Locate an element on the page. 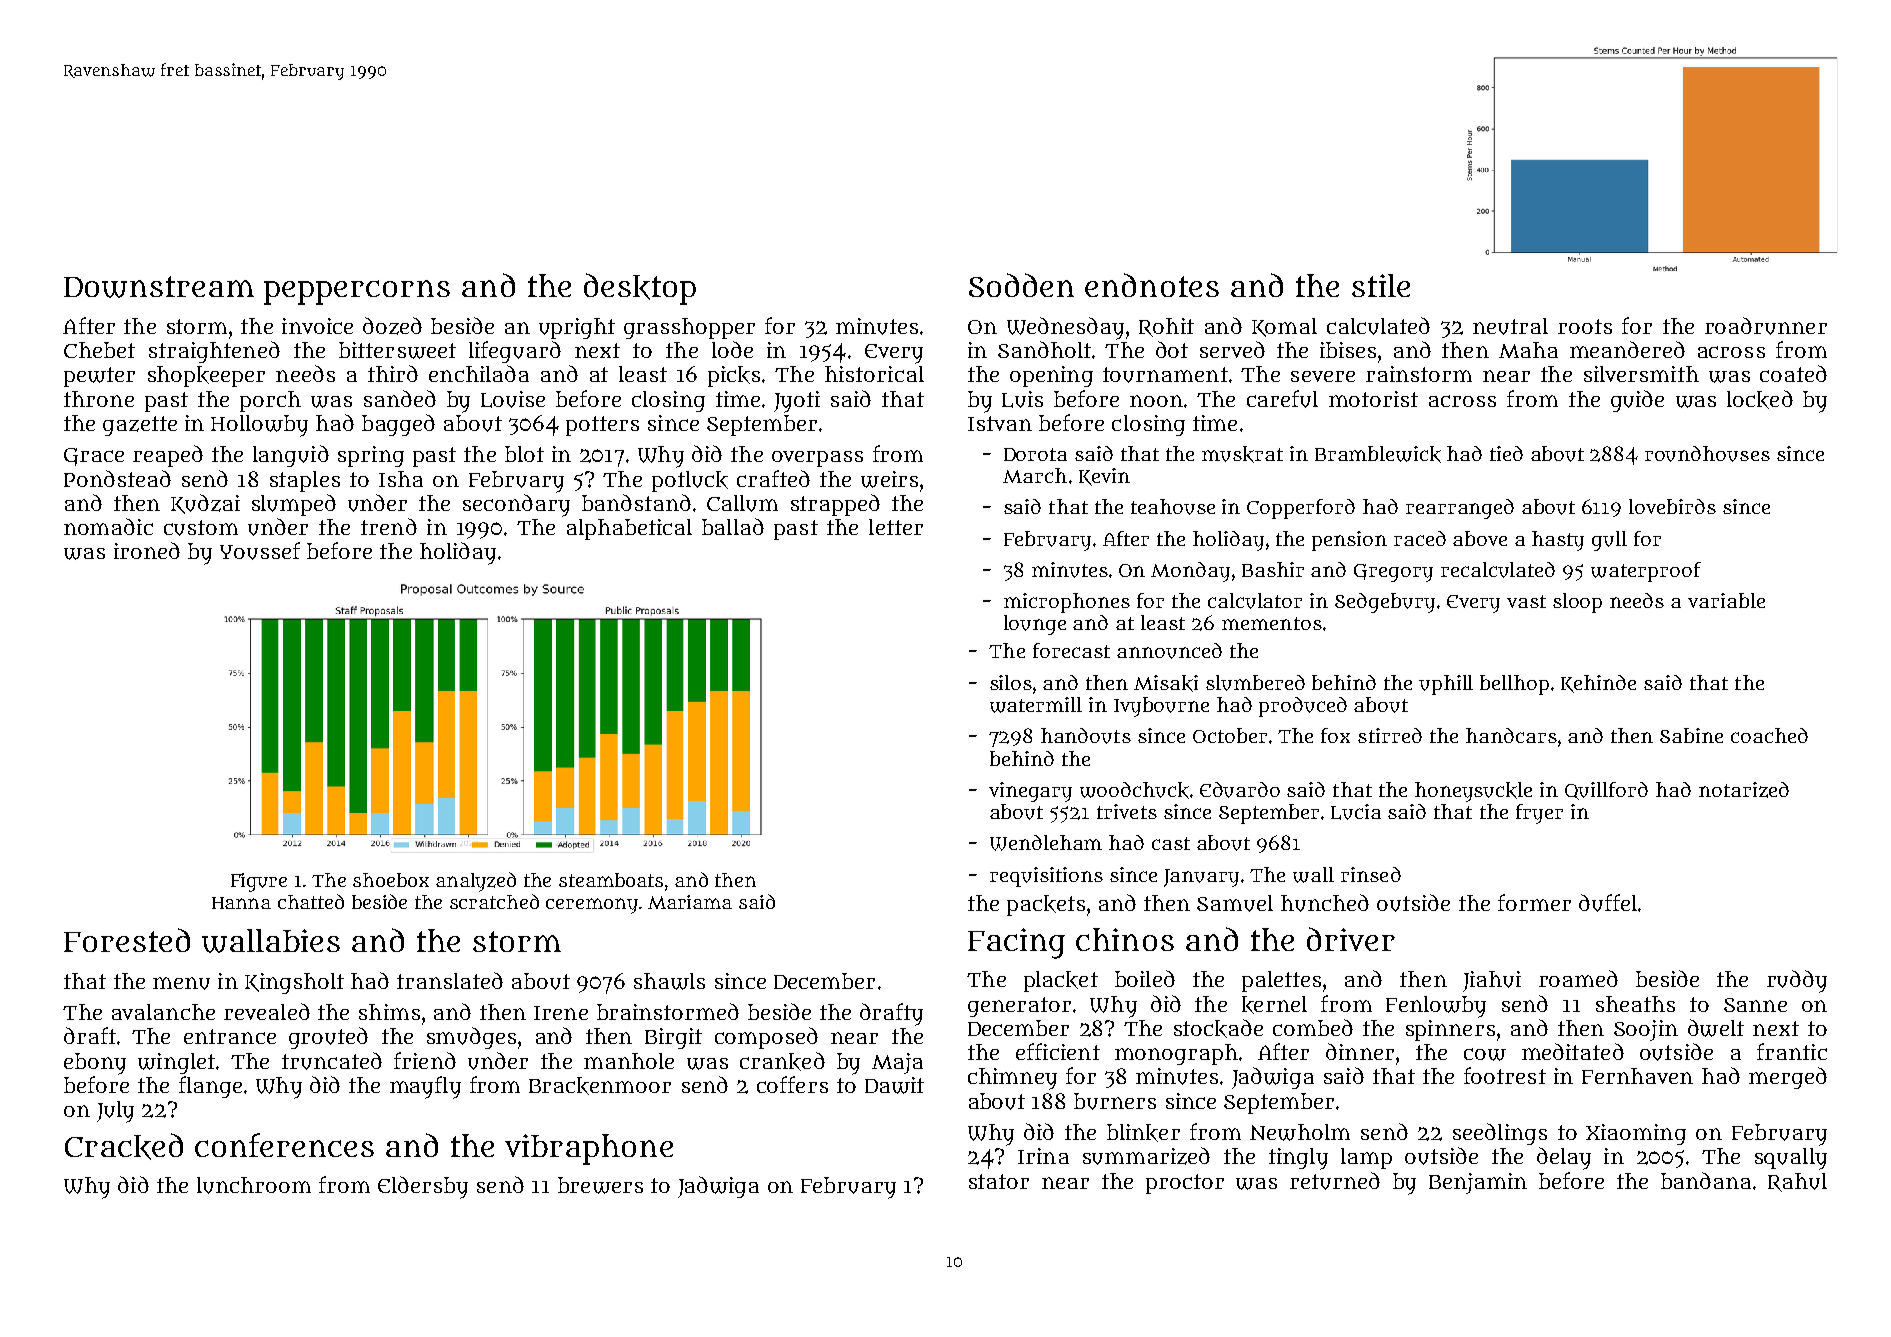 This image has width=1891, height=1337. roadrunner is located at coordinates (1766, 326).
